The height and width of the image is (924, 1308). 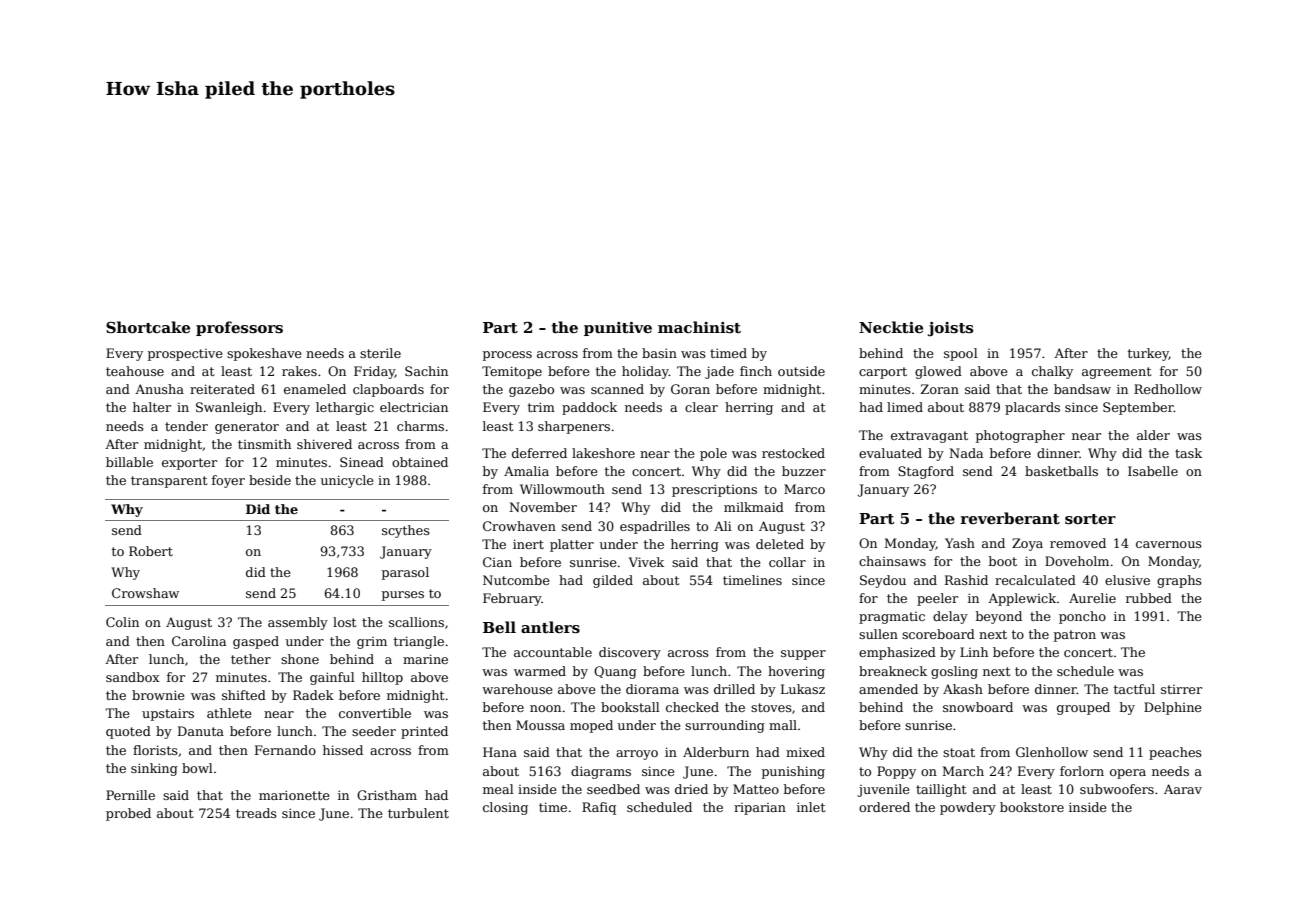 I want to click on Willowmouth, so click(x=562, y=489).
